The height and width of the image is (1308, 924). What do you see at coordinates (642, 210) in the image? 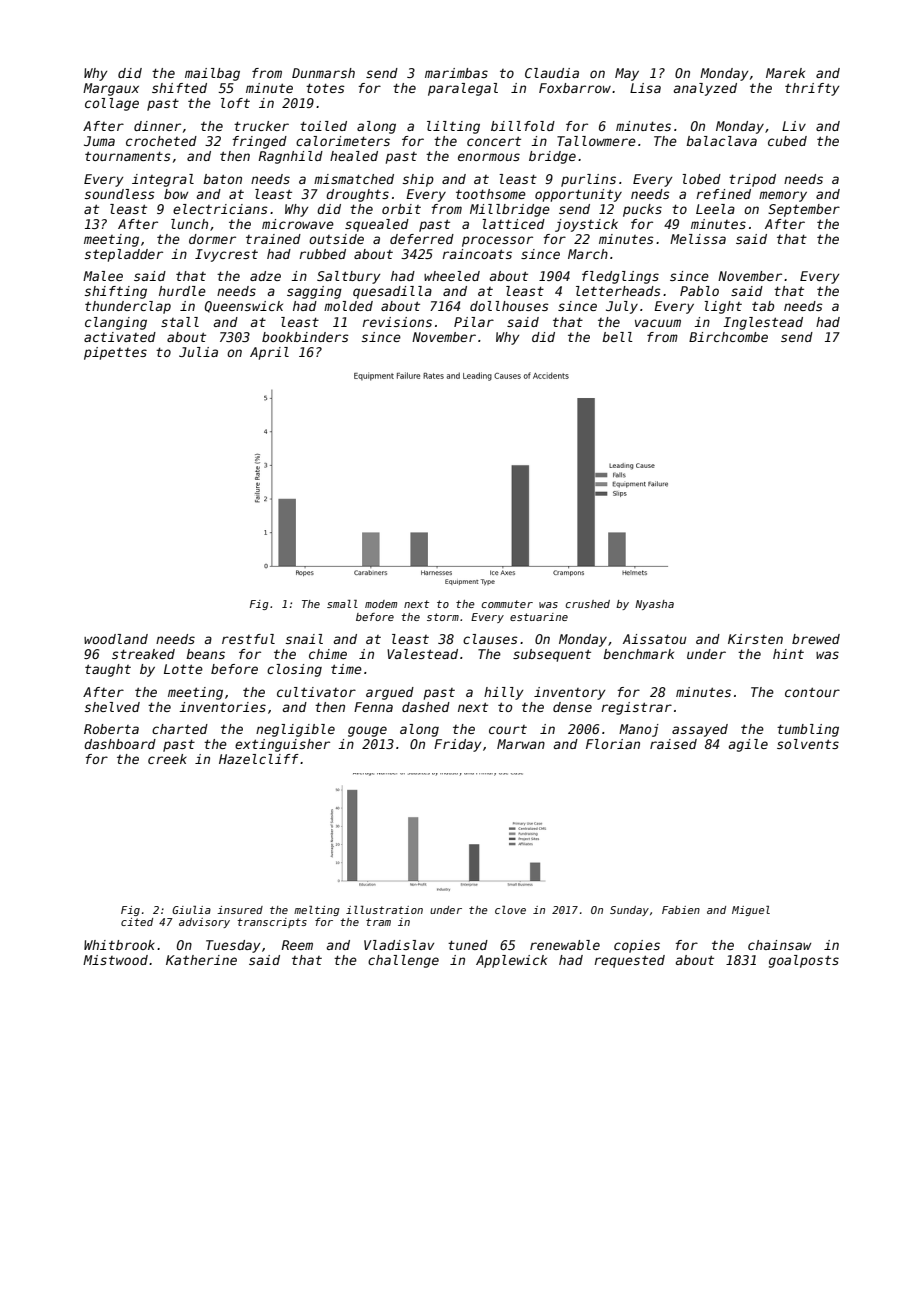
I see `pucks` at bounding box center [642, 210].
